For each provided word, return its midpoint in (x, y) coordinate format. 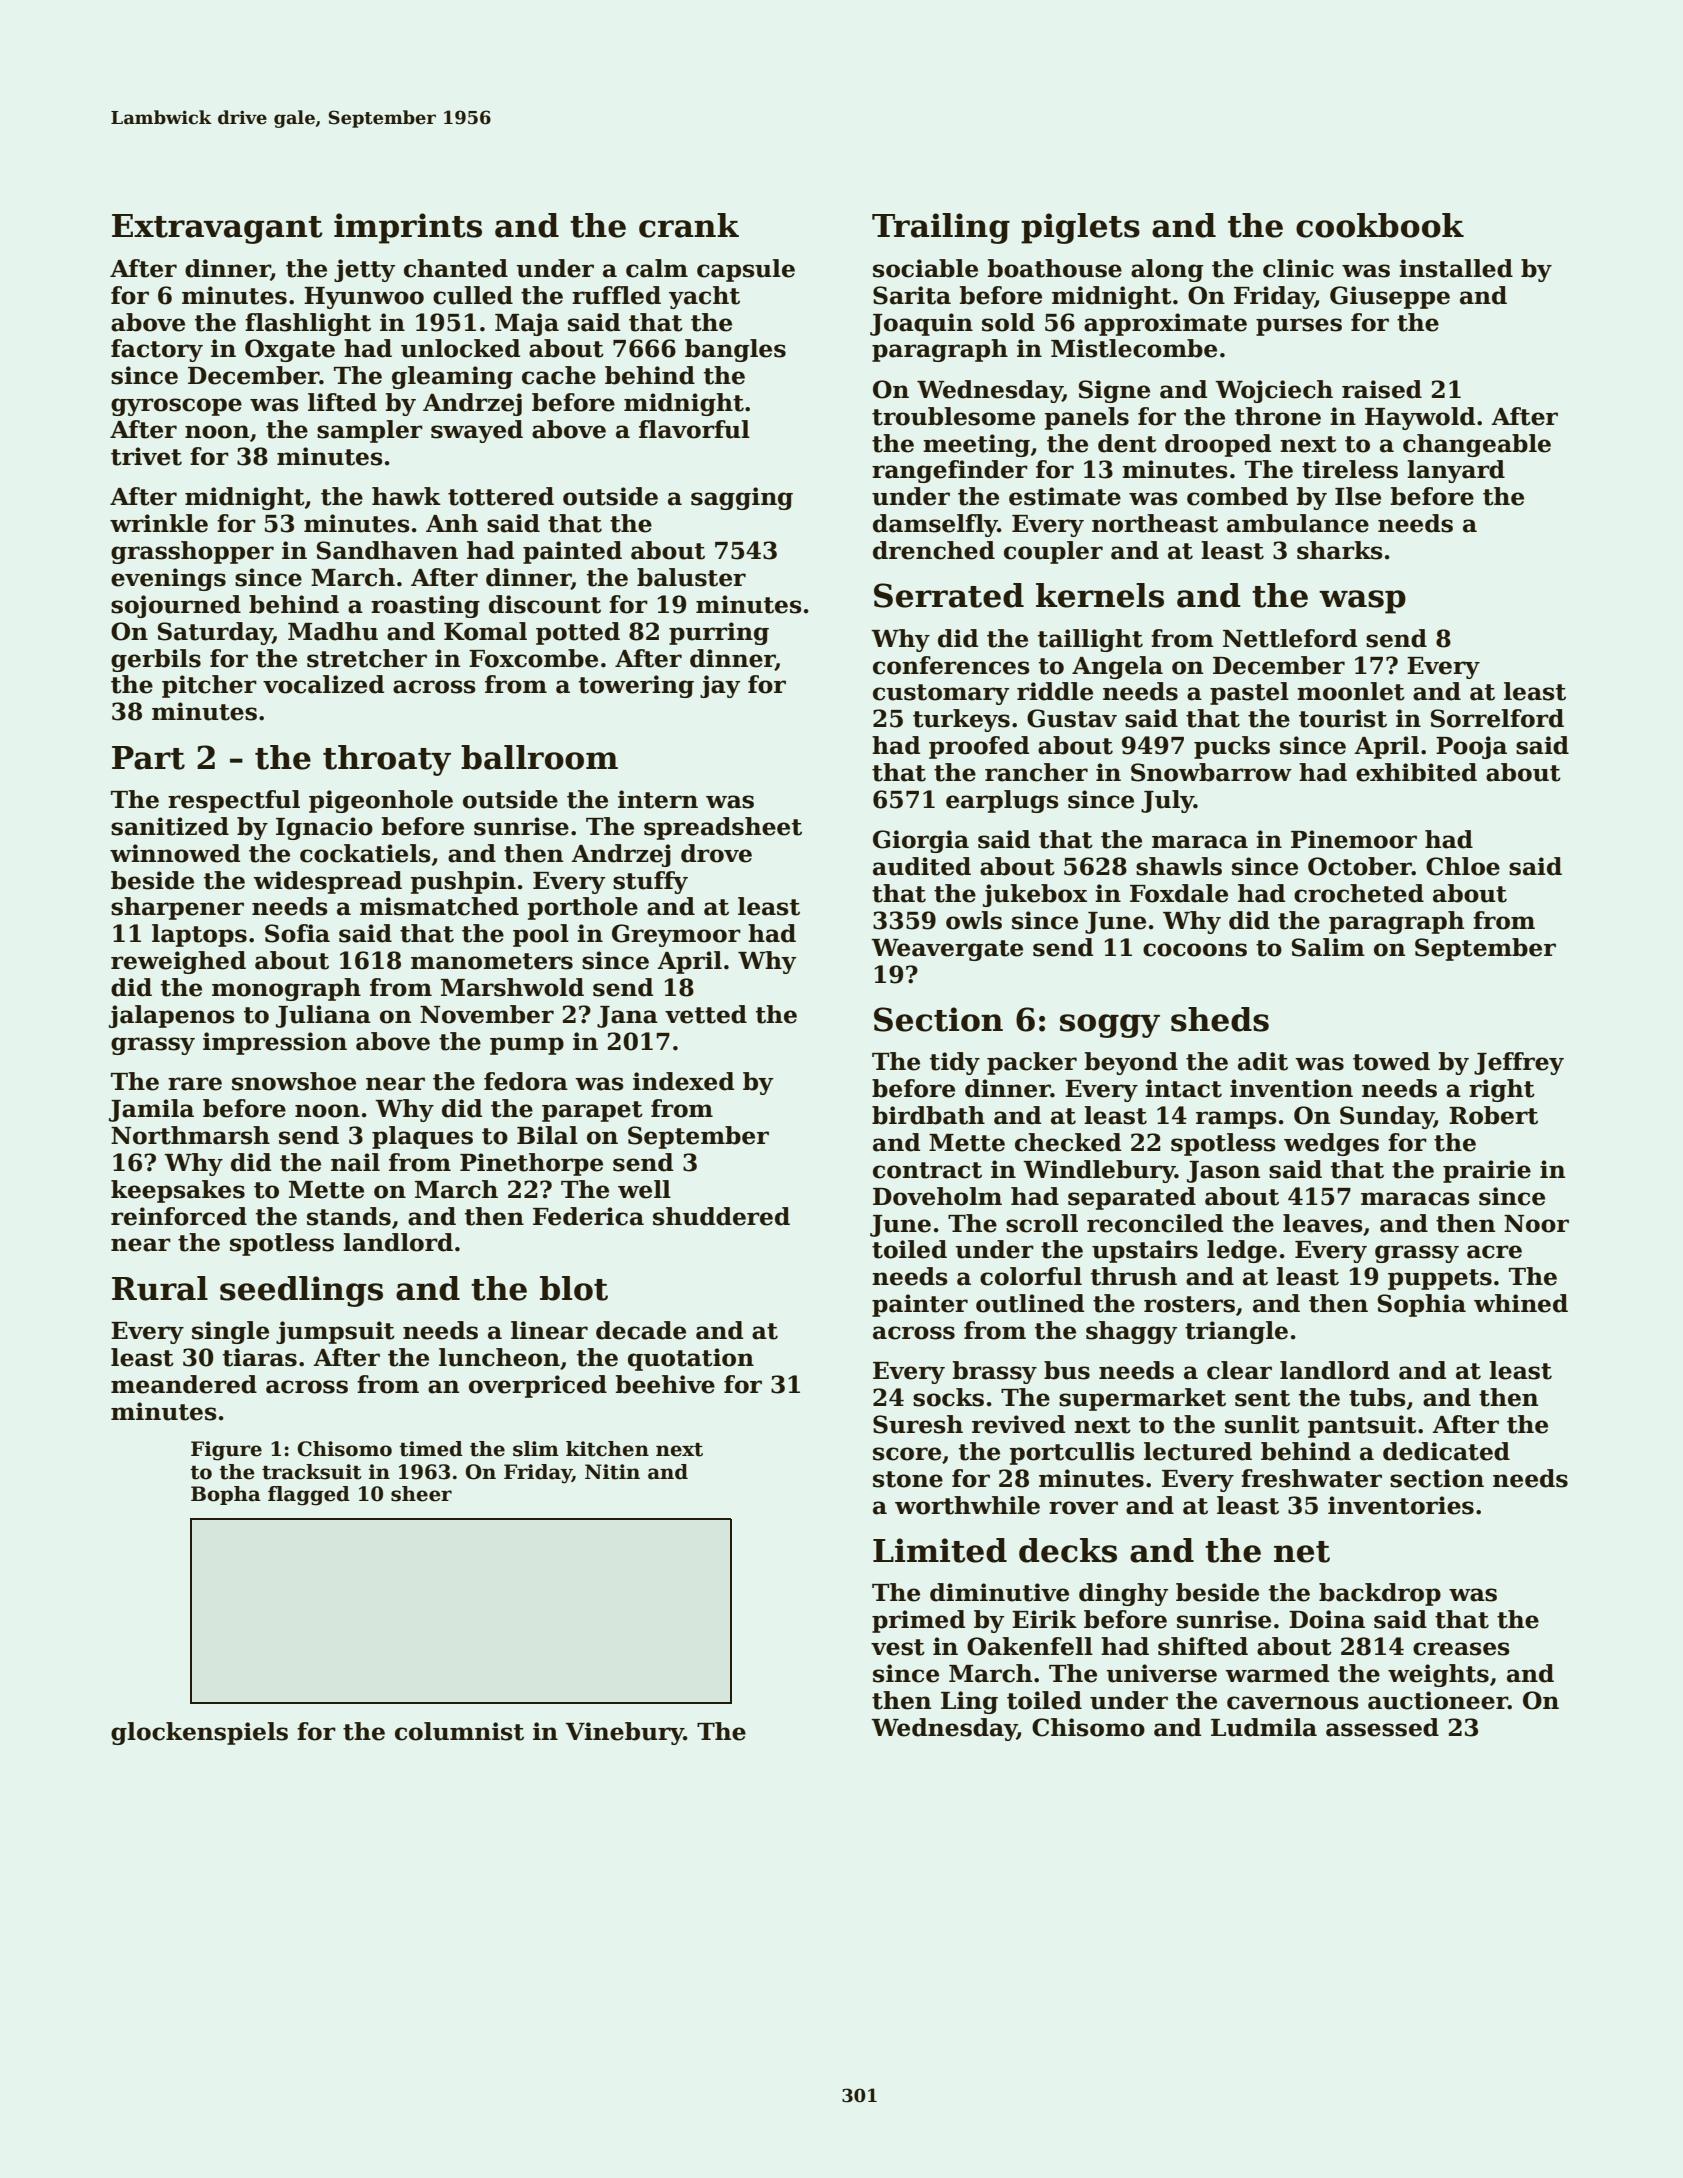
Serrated (949, 595)
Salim (1328, 947)
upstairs (1145, 1251)
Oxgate (290, 350)
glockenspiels (199, 1733)
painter (920, 1305)
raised (1382, 389)
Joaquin (921, 324)
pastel (1249, 693)
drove (716, 853)
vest (898, 1647)
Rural (160, 1288)
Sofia (297, 933)
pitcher (209, 686)
